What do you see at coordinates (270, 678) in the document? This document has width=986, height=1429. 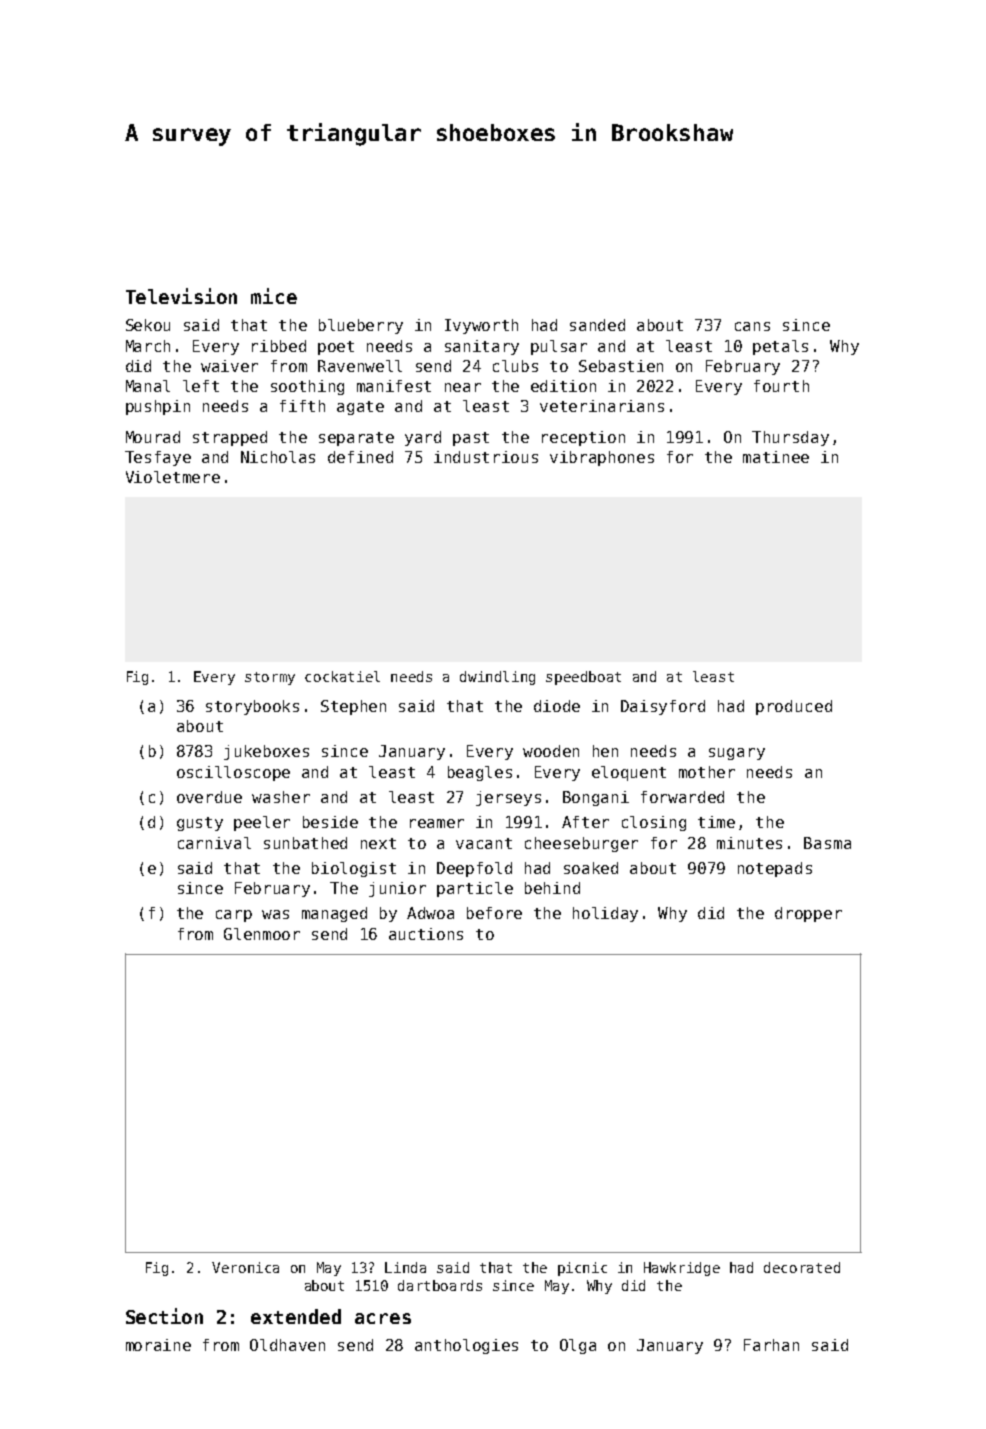 I see `stormy` at bounding box center [270, 678].
